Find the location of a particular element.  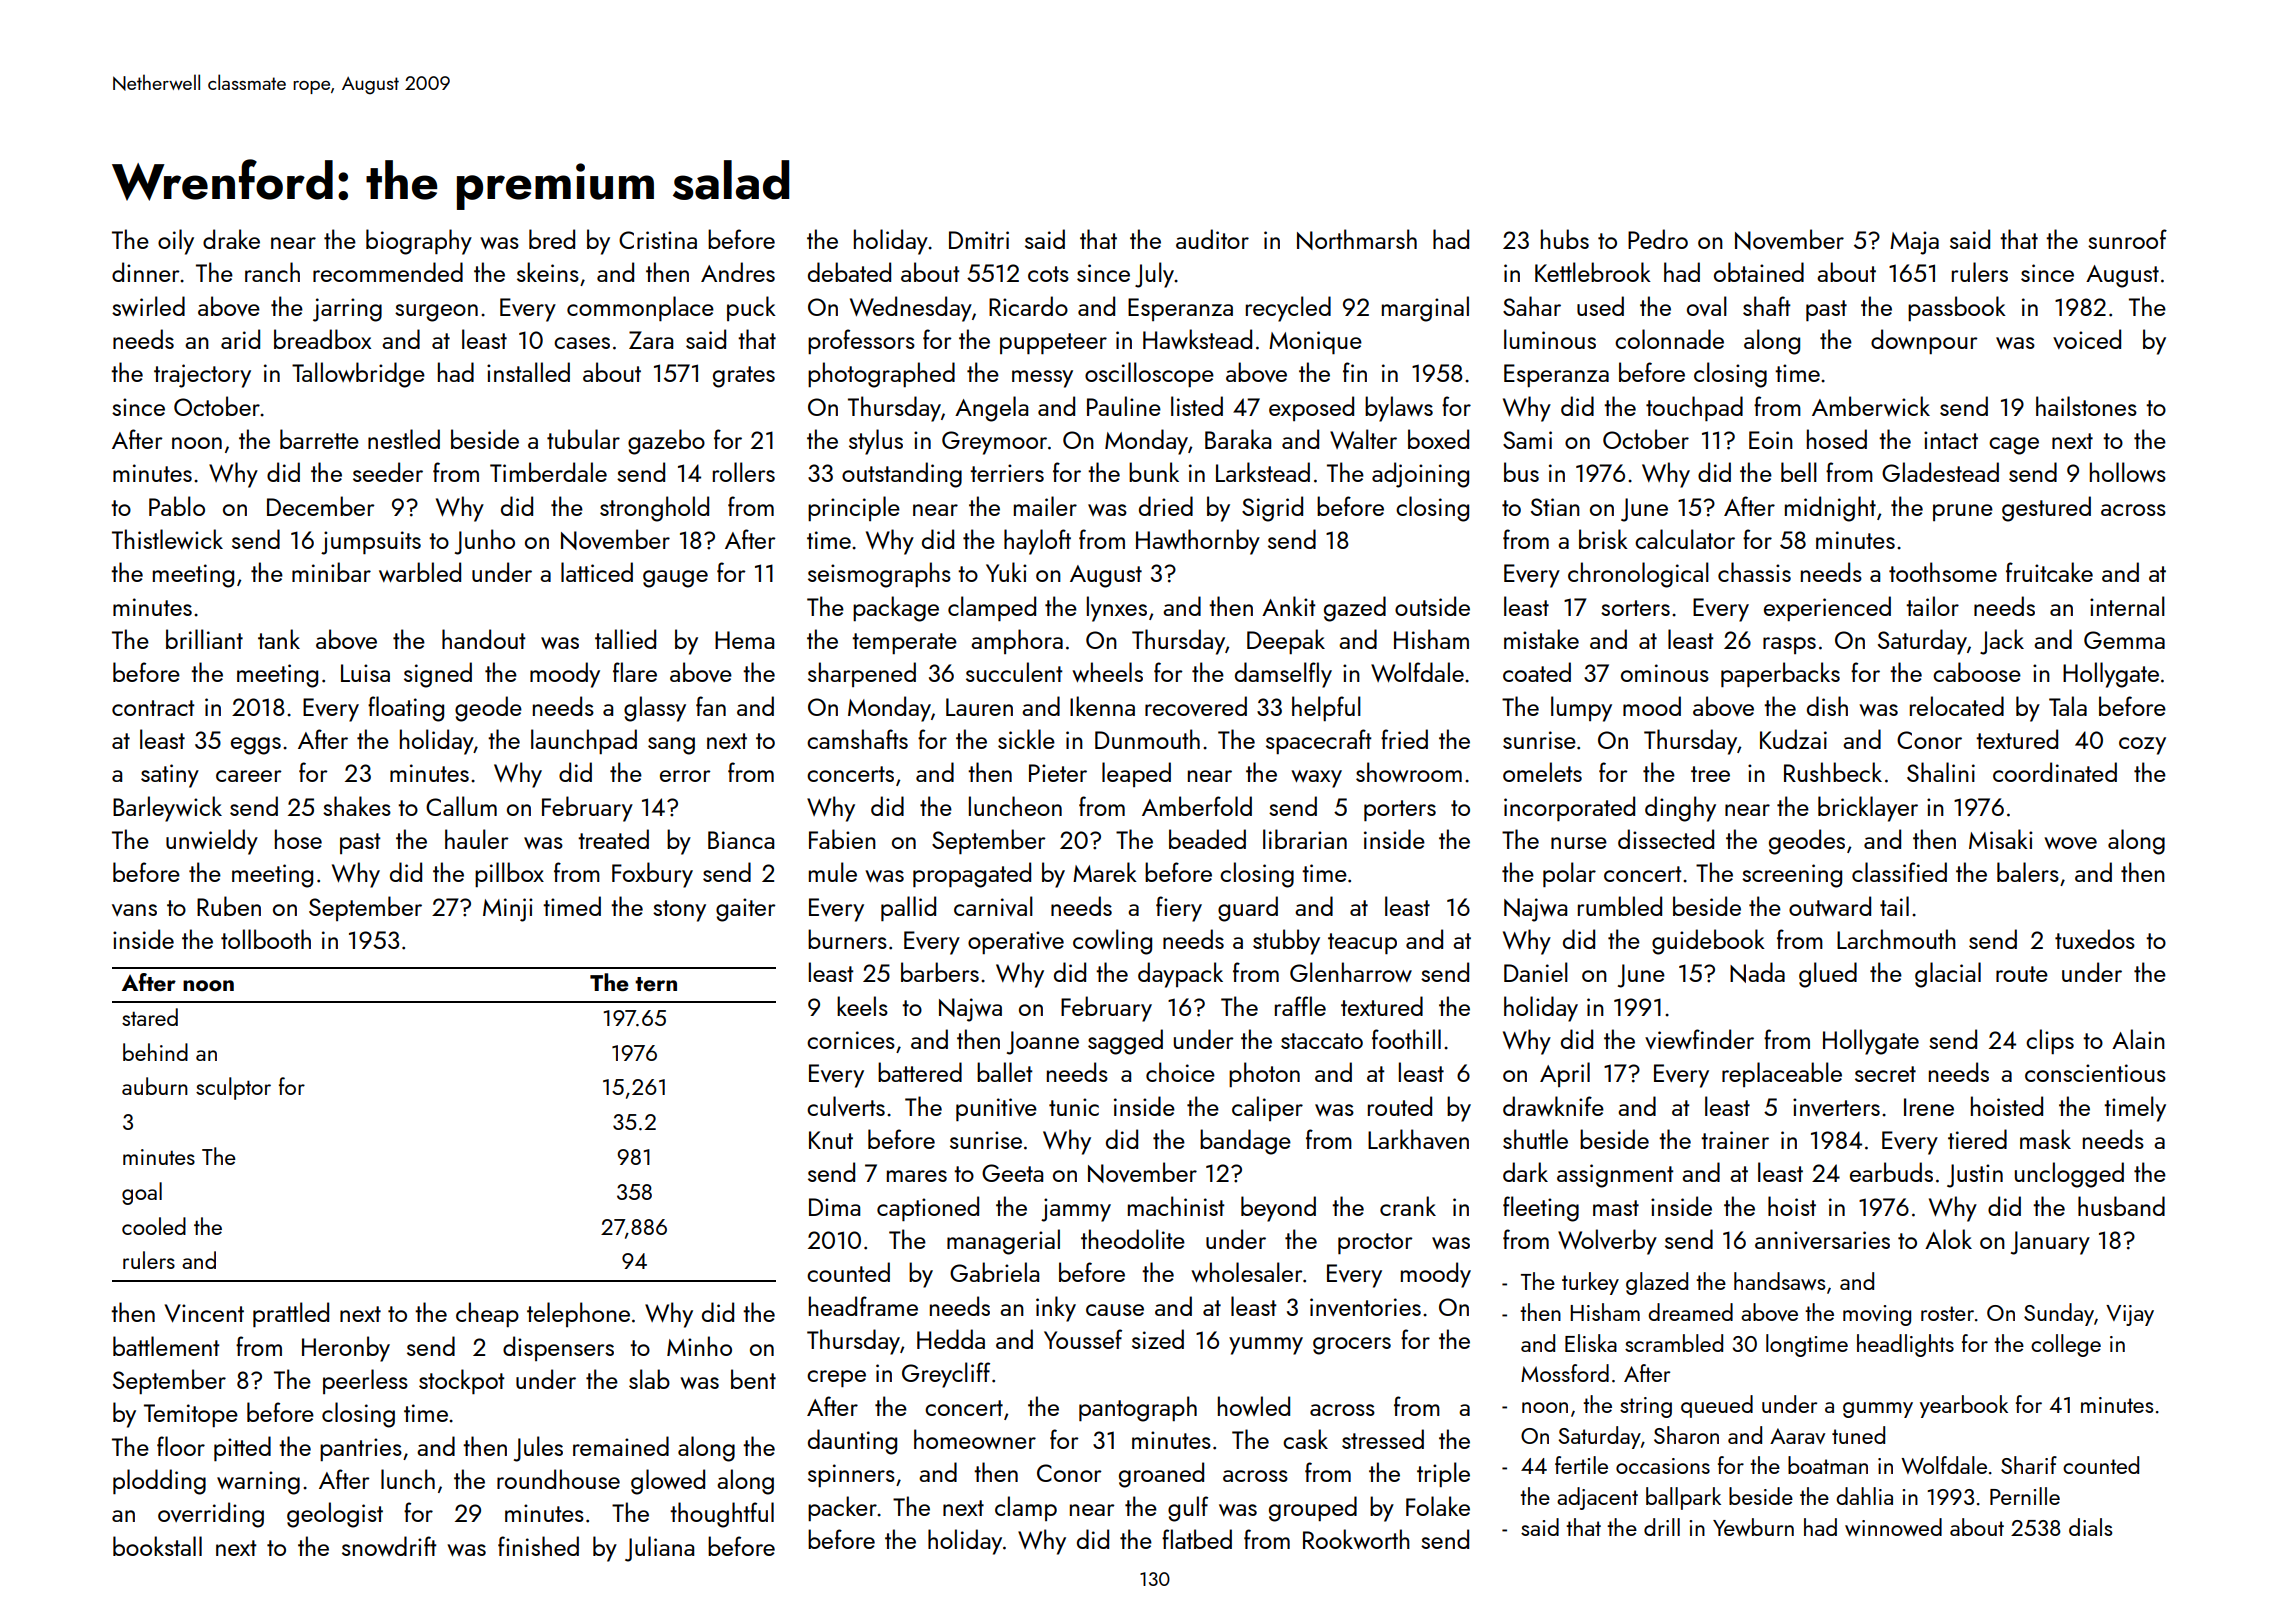

captioned is located at coordinates (928, 1208).
